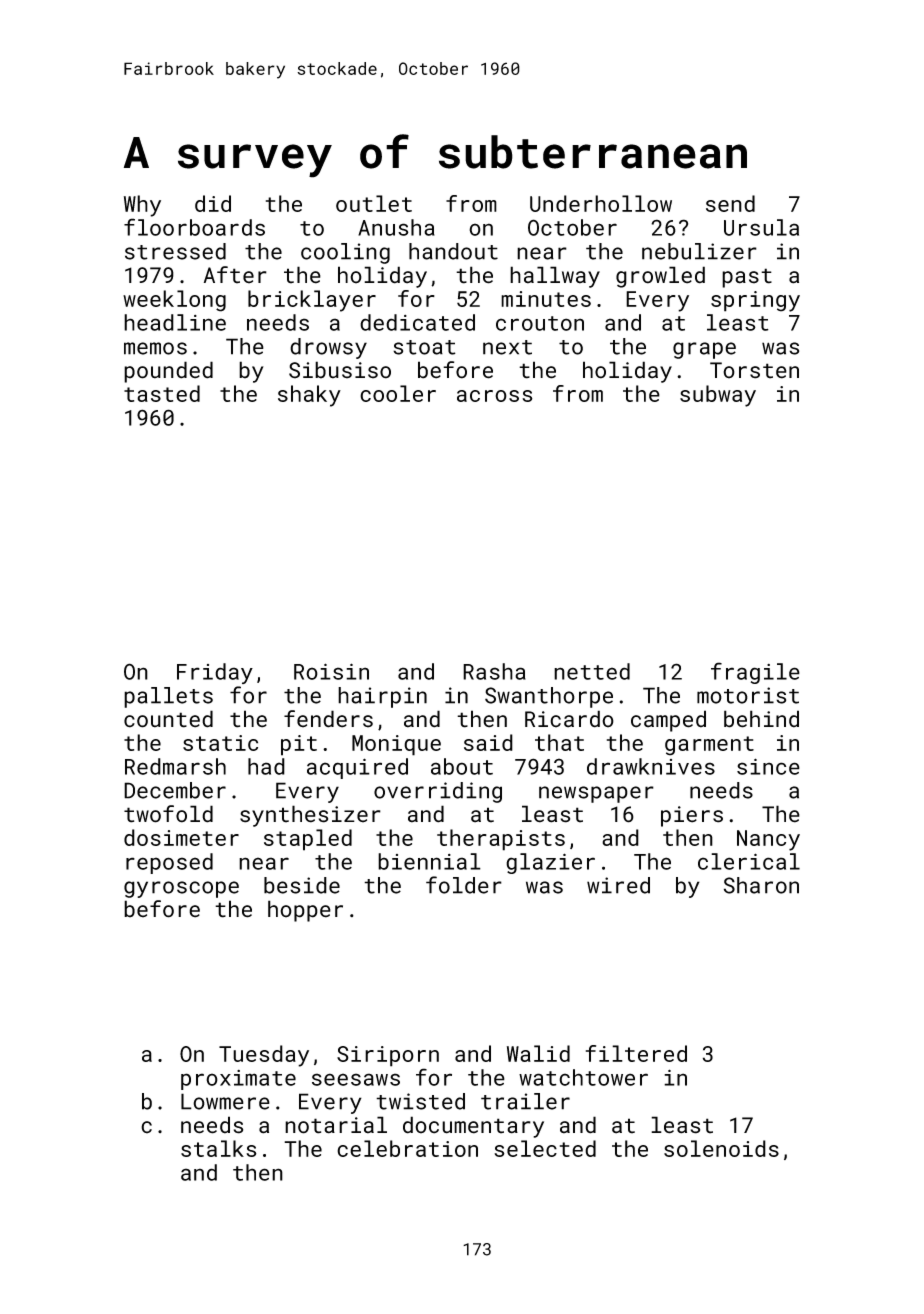 Image resolution: width=924 pixels, height=1314 pixels. What do you see at coordinates (309, 396) in the screenshot?
I see `shaky` at bounding box center [309, 396].
